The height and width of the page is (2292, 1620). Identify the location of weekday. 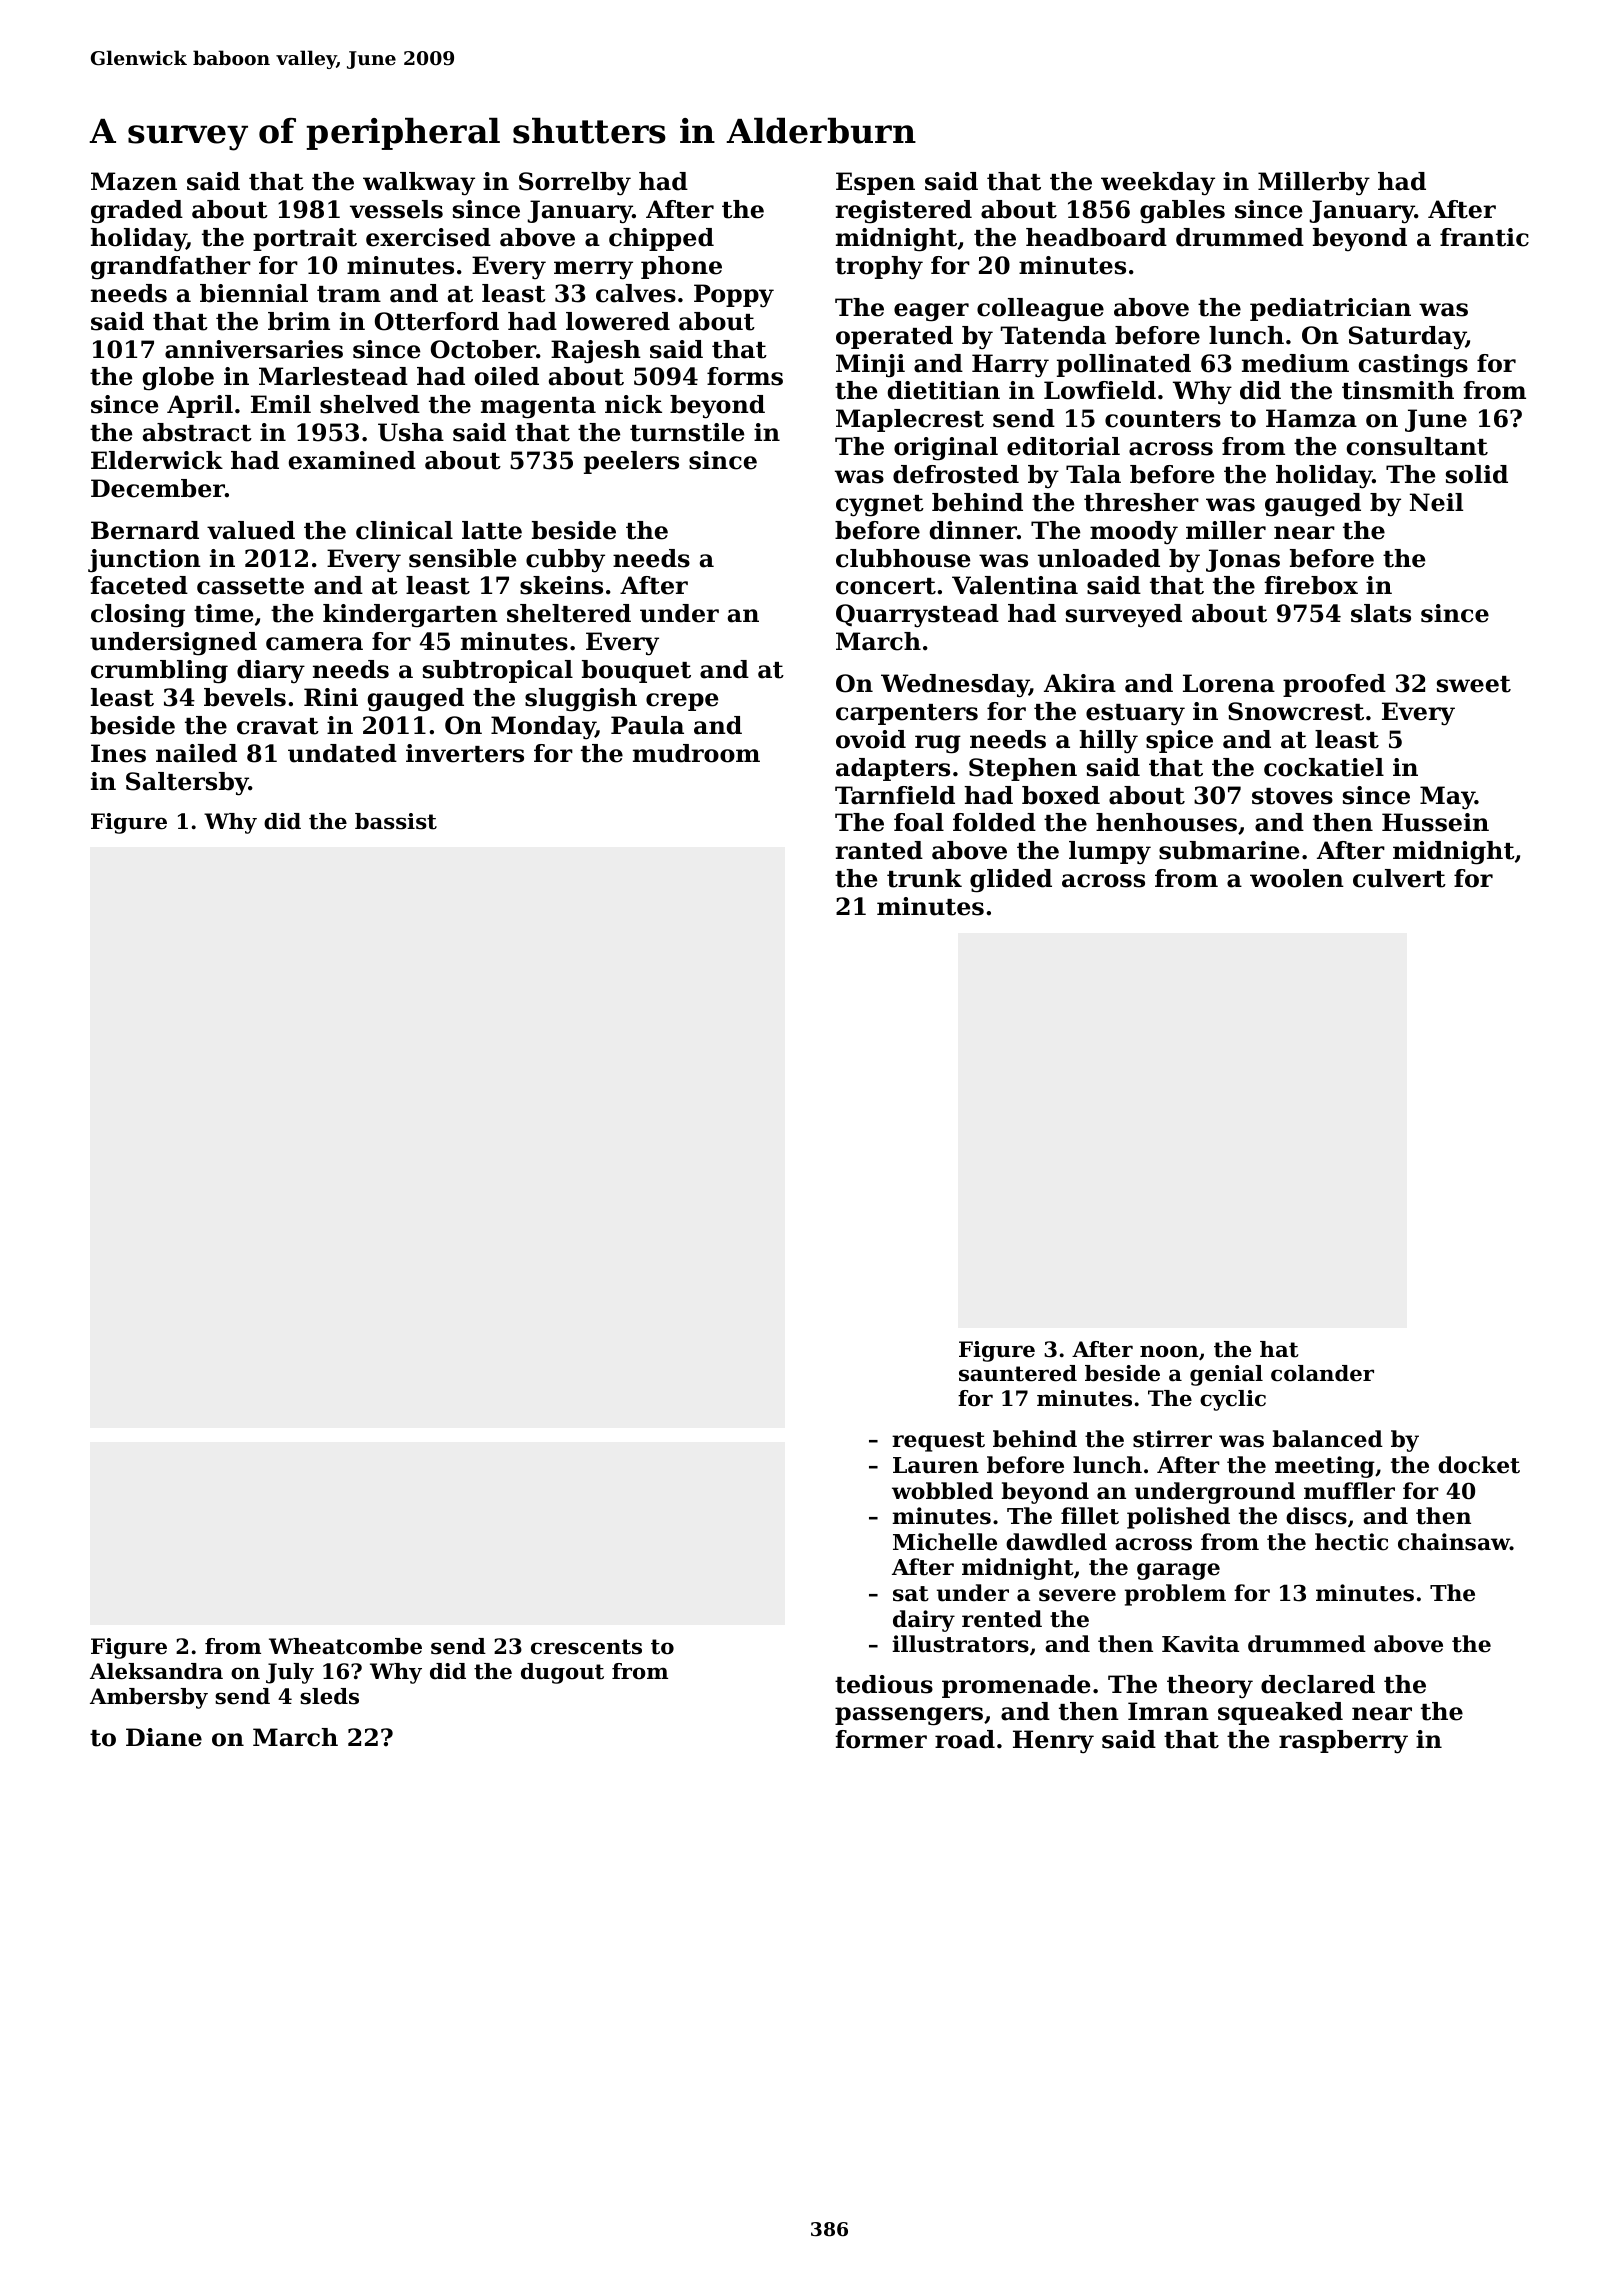
(1158, 184).
